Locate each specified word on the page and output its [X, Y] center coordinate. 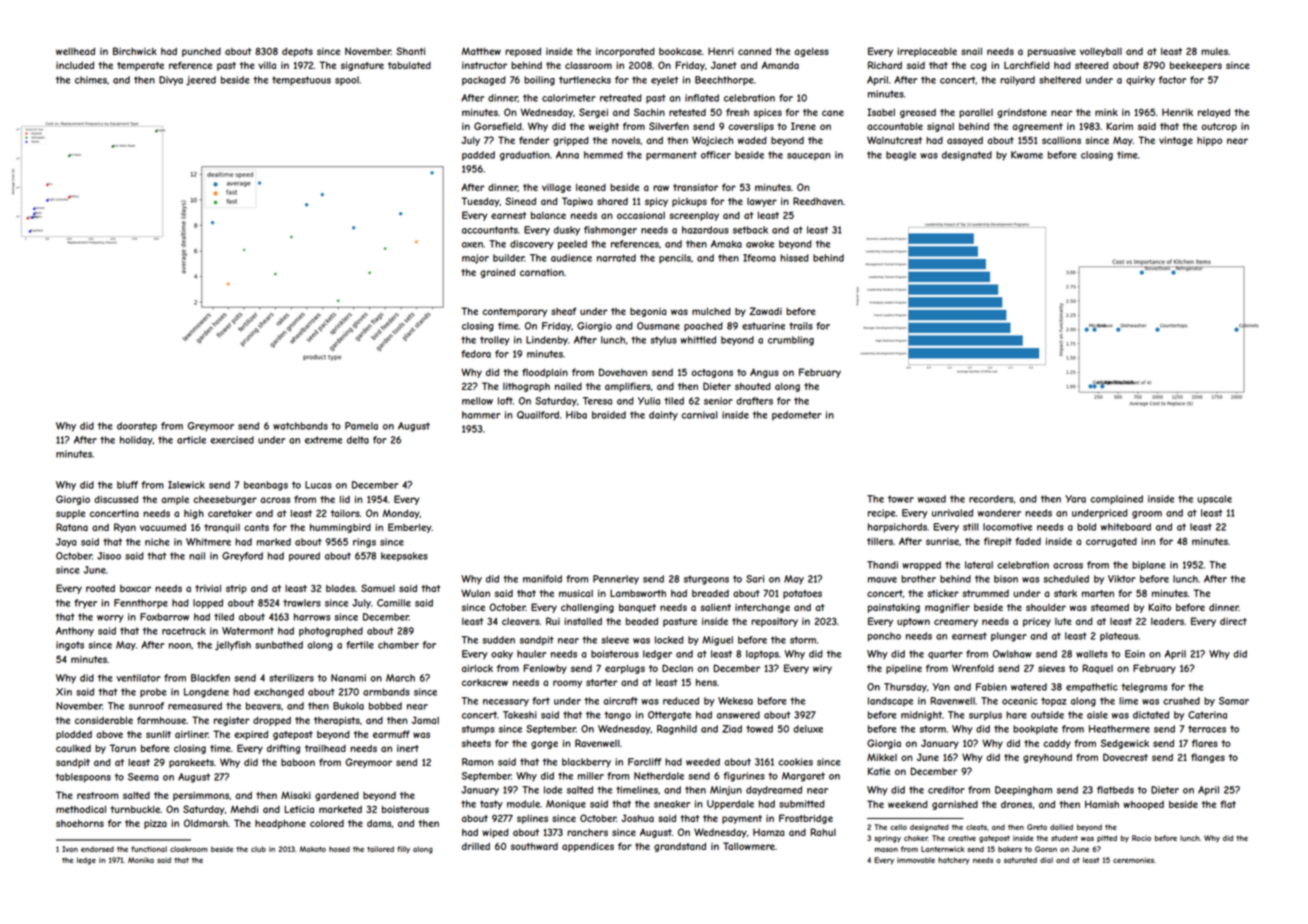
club [258, 849]
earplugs [625, 669]
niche [157, 542]
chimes [91, 80]
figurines [744, 777]
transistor [695, 187]
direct [1233, 621]
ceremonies [1133, 860]
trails [801, 326]
